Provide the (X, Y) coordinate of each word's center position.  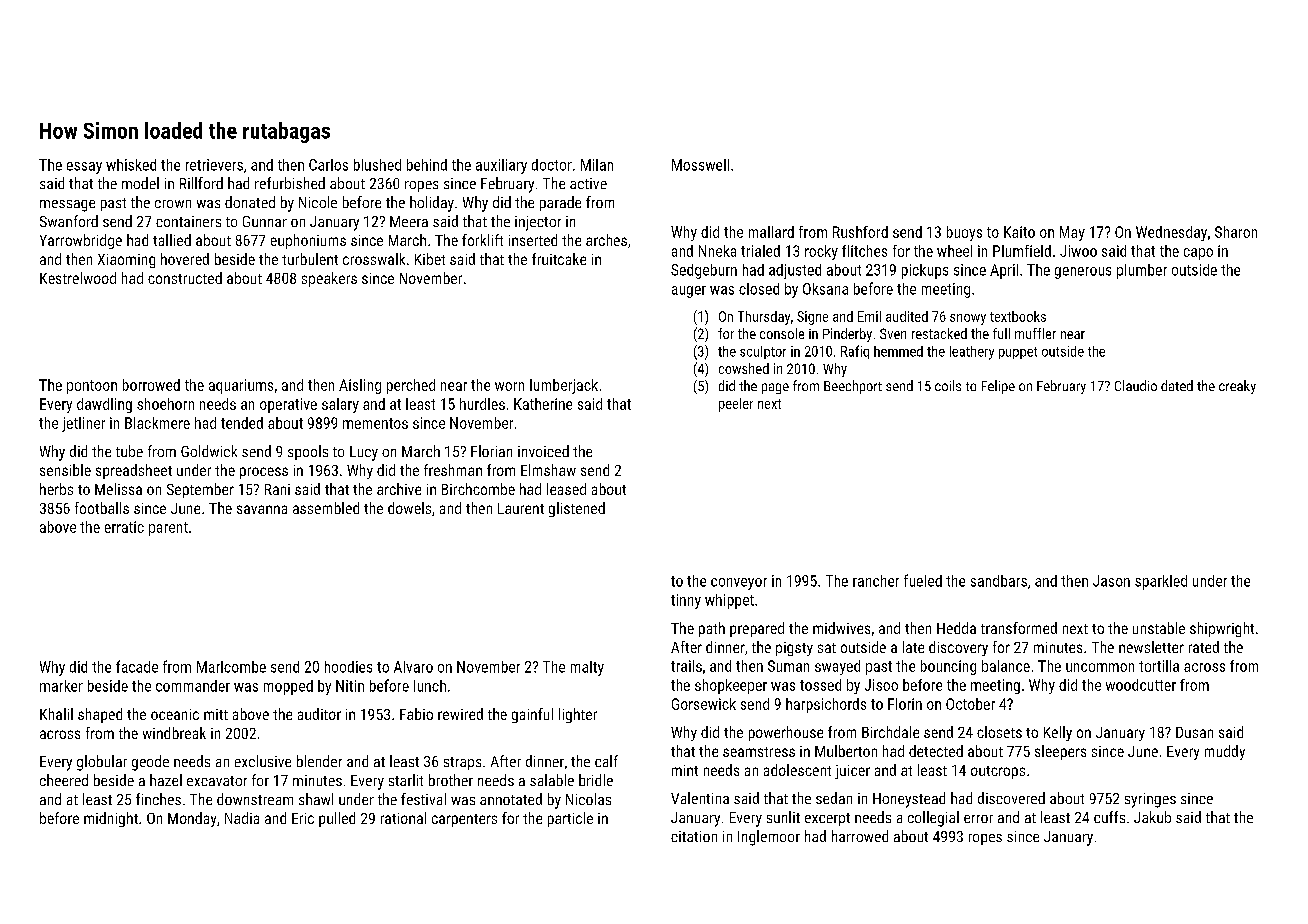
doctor (552, 165)
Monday (192, 819)
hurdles (482, 404)
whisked (131, 165)
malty (587, 668)
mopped (288, 687)
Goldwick (209, 451)
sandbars (999, 581)
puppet (1018, 353)
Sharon (1236, 232)
